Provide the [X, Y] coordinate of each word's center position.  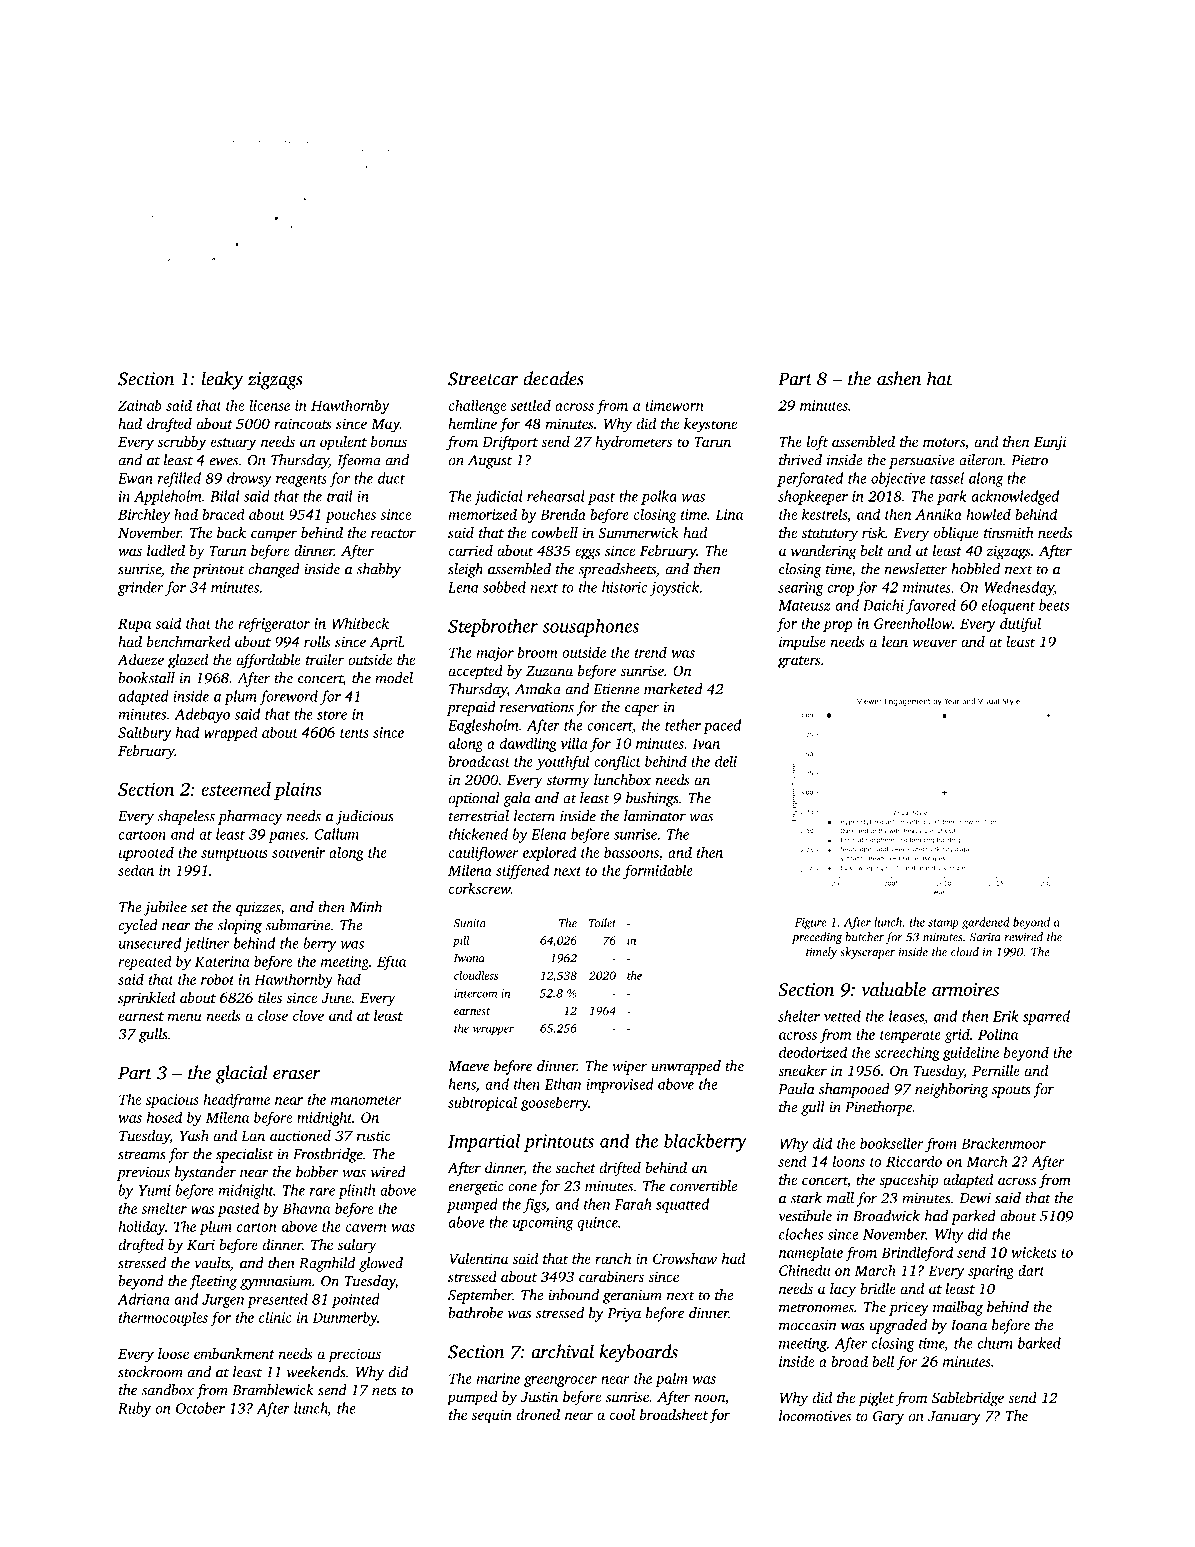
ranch [613, 1258]
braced [223, 514]
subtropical [482, 1103]
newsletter [915, 569]
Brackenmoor [1003, 1143]
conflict [617, 762]
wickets [1034, 1252]
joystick [674, 588]
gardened [986, 923]
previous [143, 1174]
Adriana [143, 1299]
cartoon [142, 835]
